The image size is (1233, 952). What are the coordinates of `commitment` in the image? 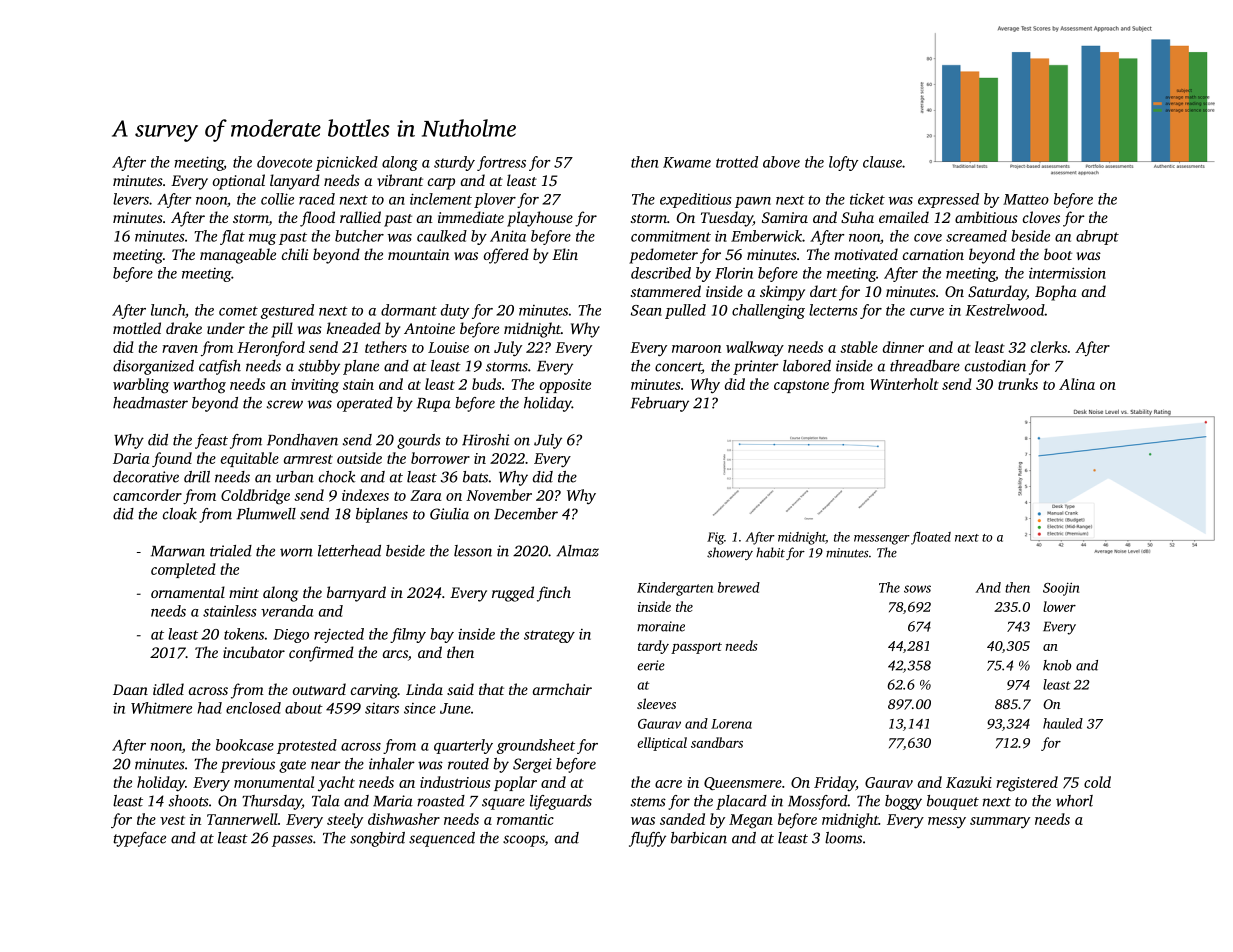 It's located at (671, 236).
